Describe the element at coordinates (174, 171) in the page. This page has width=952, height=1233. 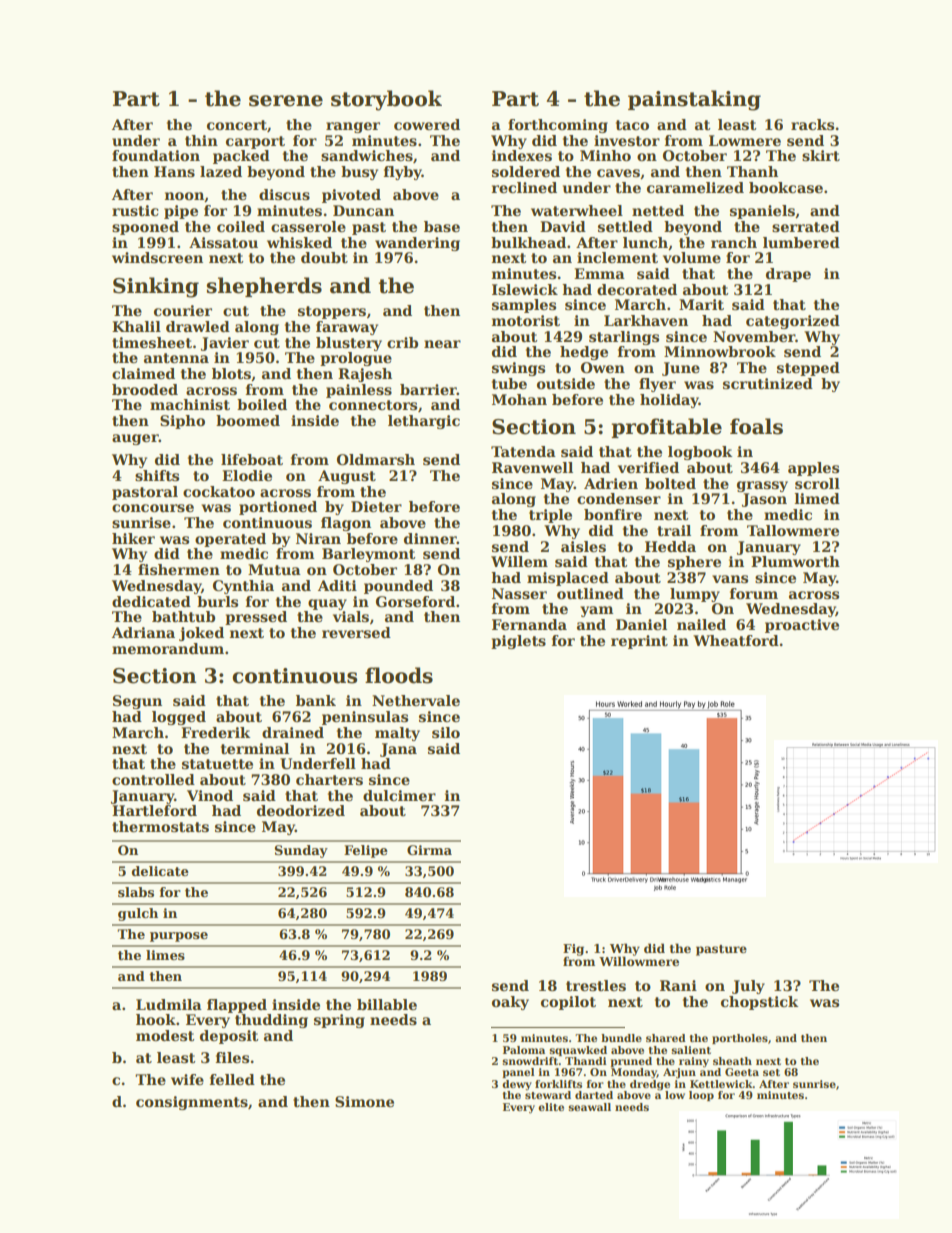
I see `Hans` at that location.
